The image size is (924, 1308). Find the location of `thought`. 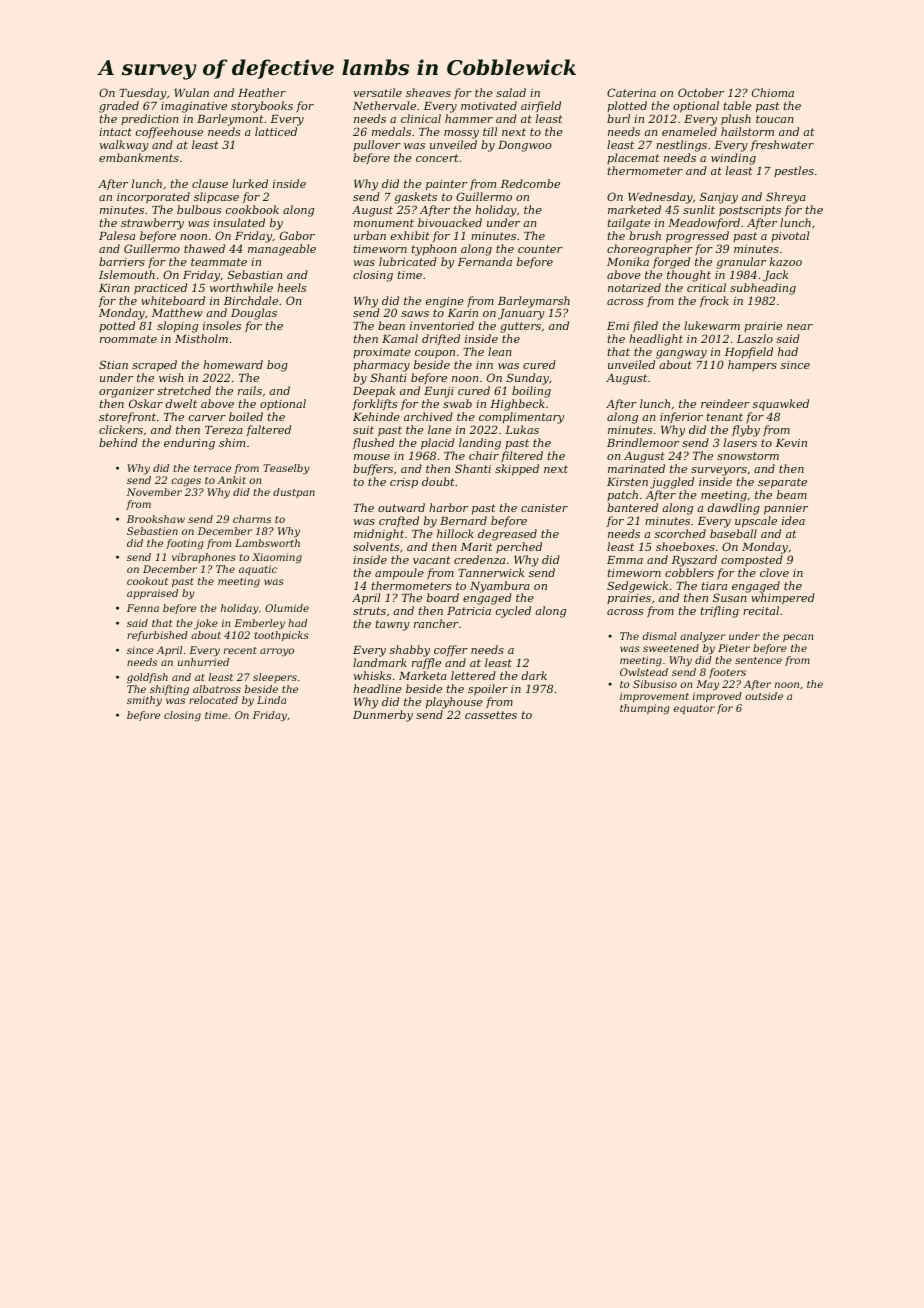

thought is located at coordinates (689, 276).
